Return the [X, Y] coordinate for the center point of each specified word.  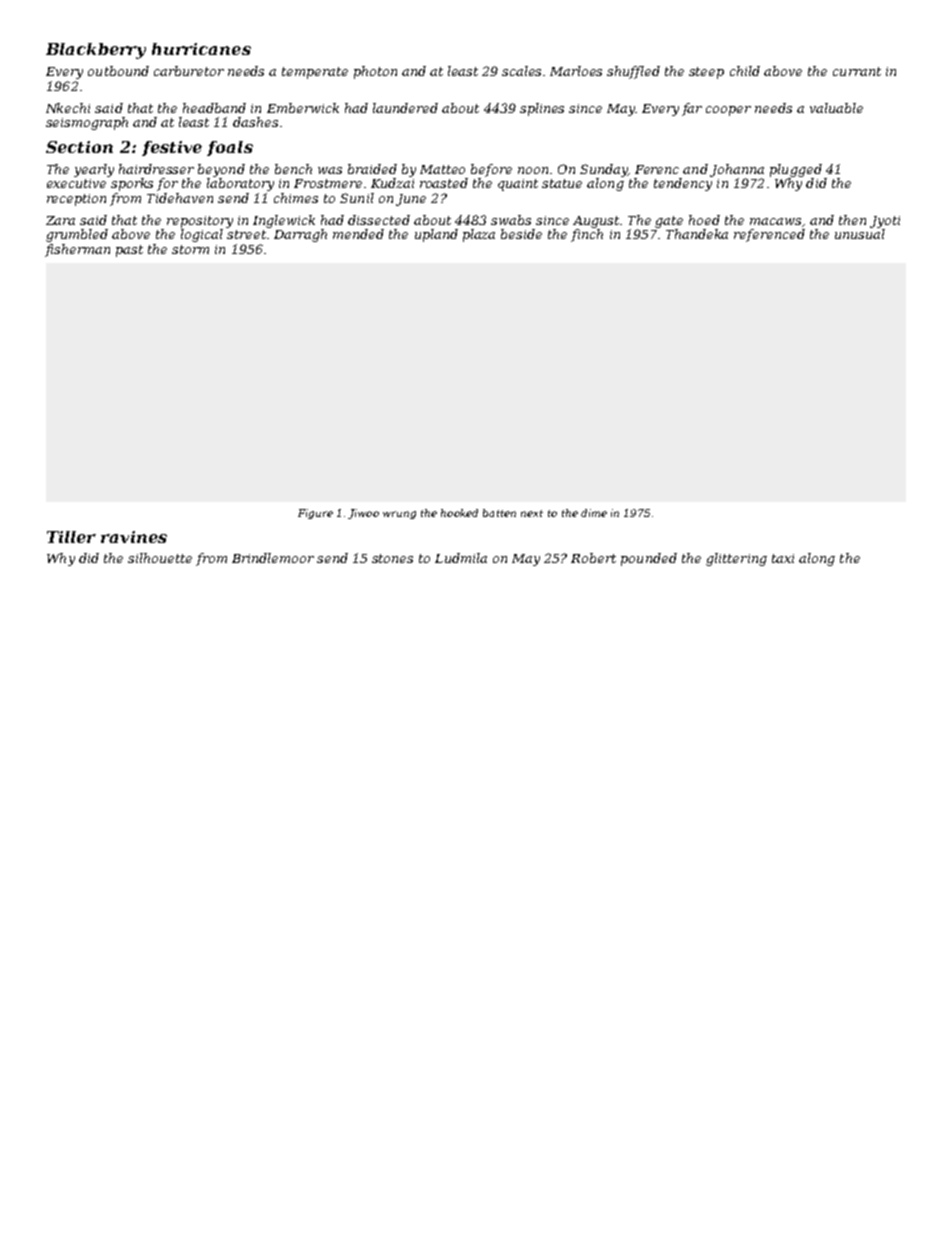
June [411, 200]
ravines [134, 537]
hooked [459, 513]
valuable [836, 108]
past [129, 251]
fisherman [77, 250]
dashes [255, 122]
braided [372, 169]
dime [594, 513]
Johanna [737, 170]
